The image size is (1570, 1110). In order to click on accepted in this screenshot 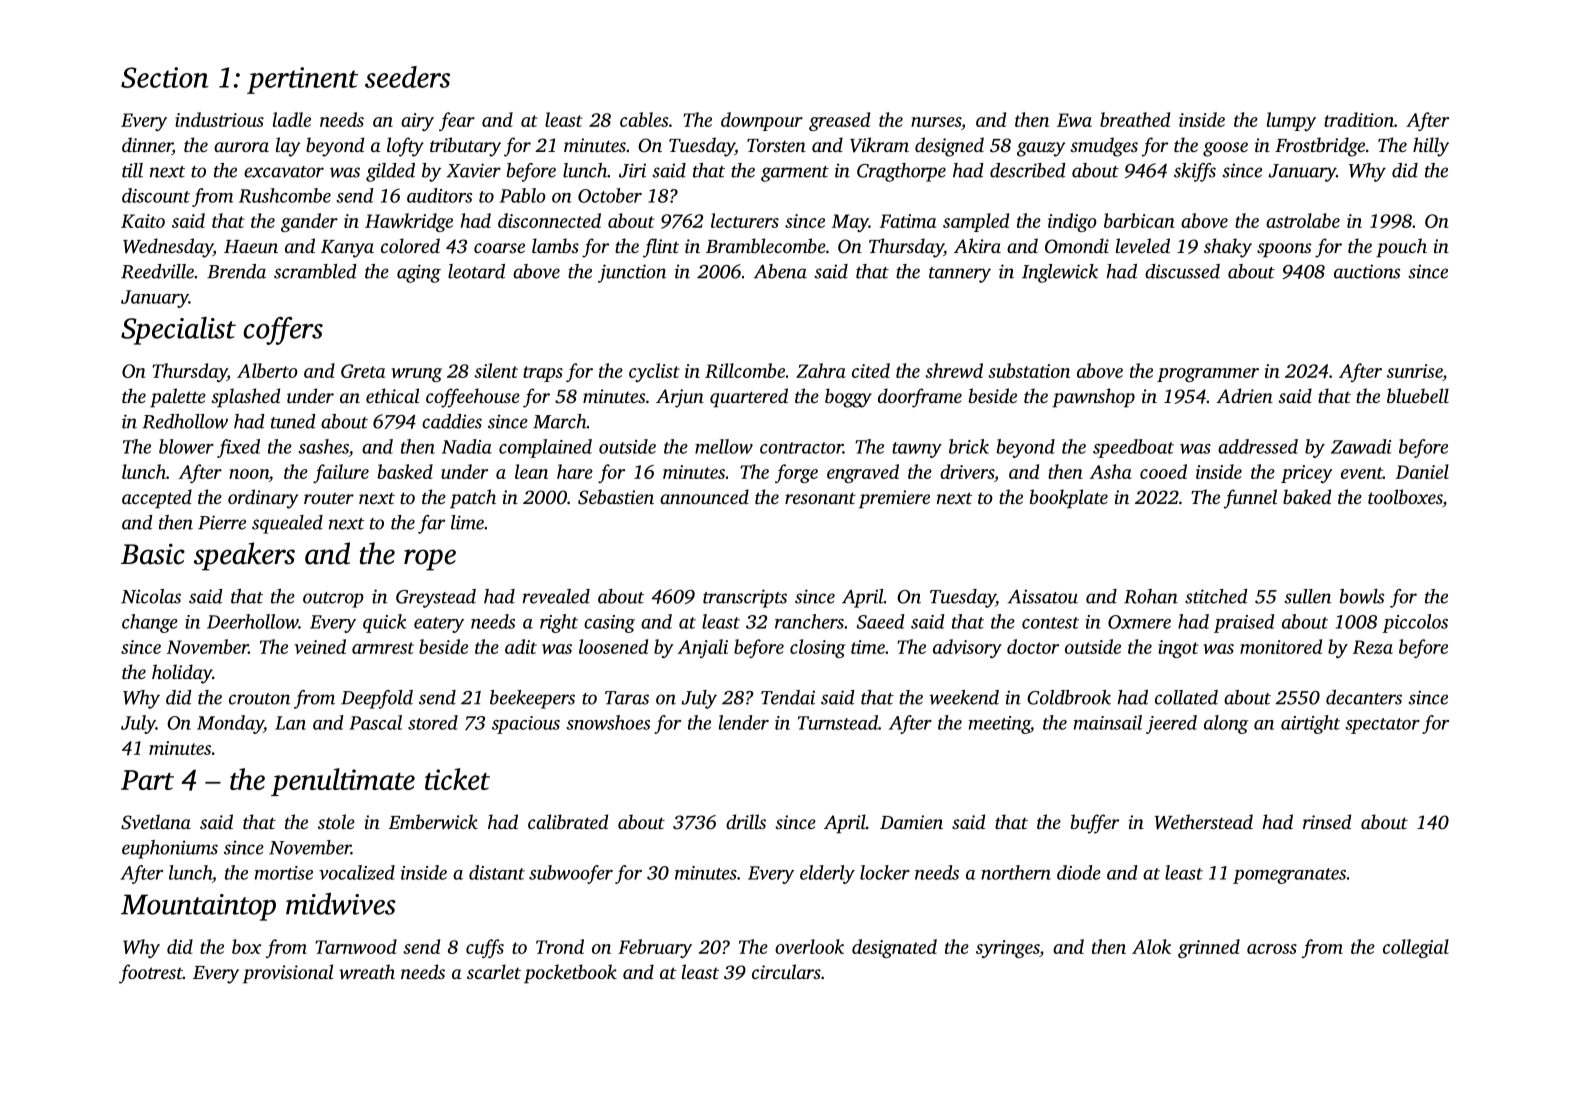, I will do `click(157, 499)`.
